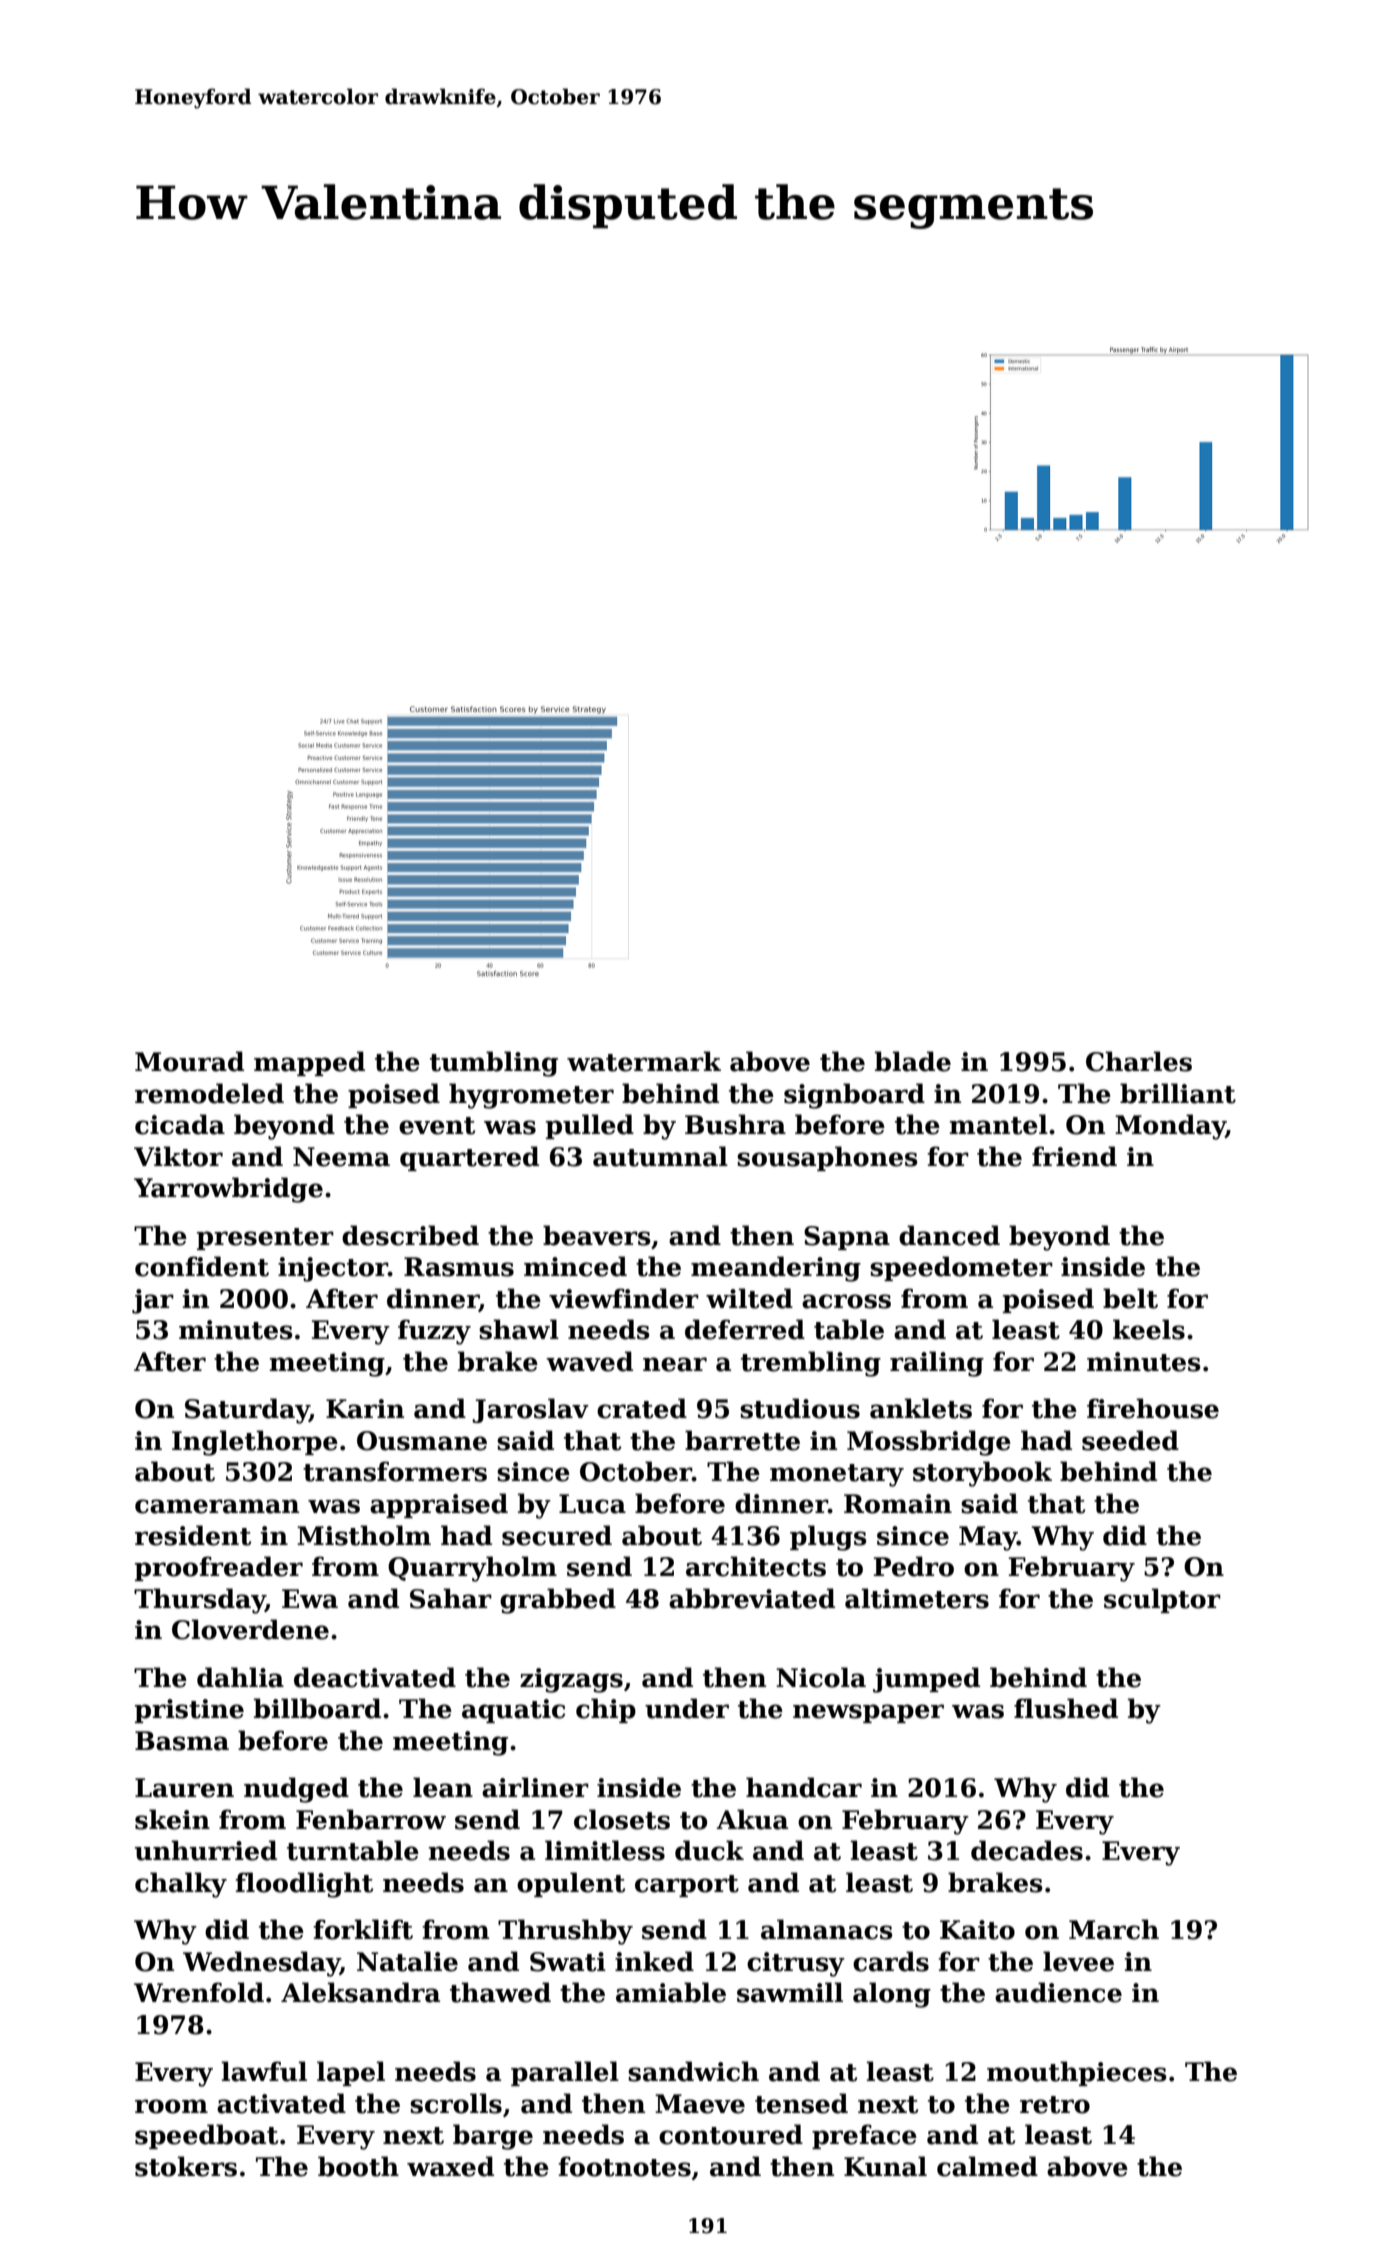 This image has width=1374, height=2262. Describe the element at coordinates (186, 2166) in the image. I see `stokers` at that location.
